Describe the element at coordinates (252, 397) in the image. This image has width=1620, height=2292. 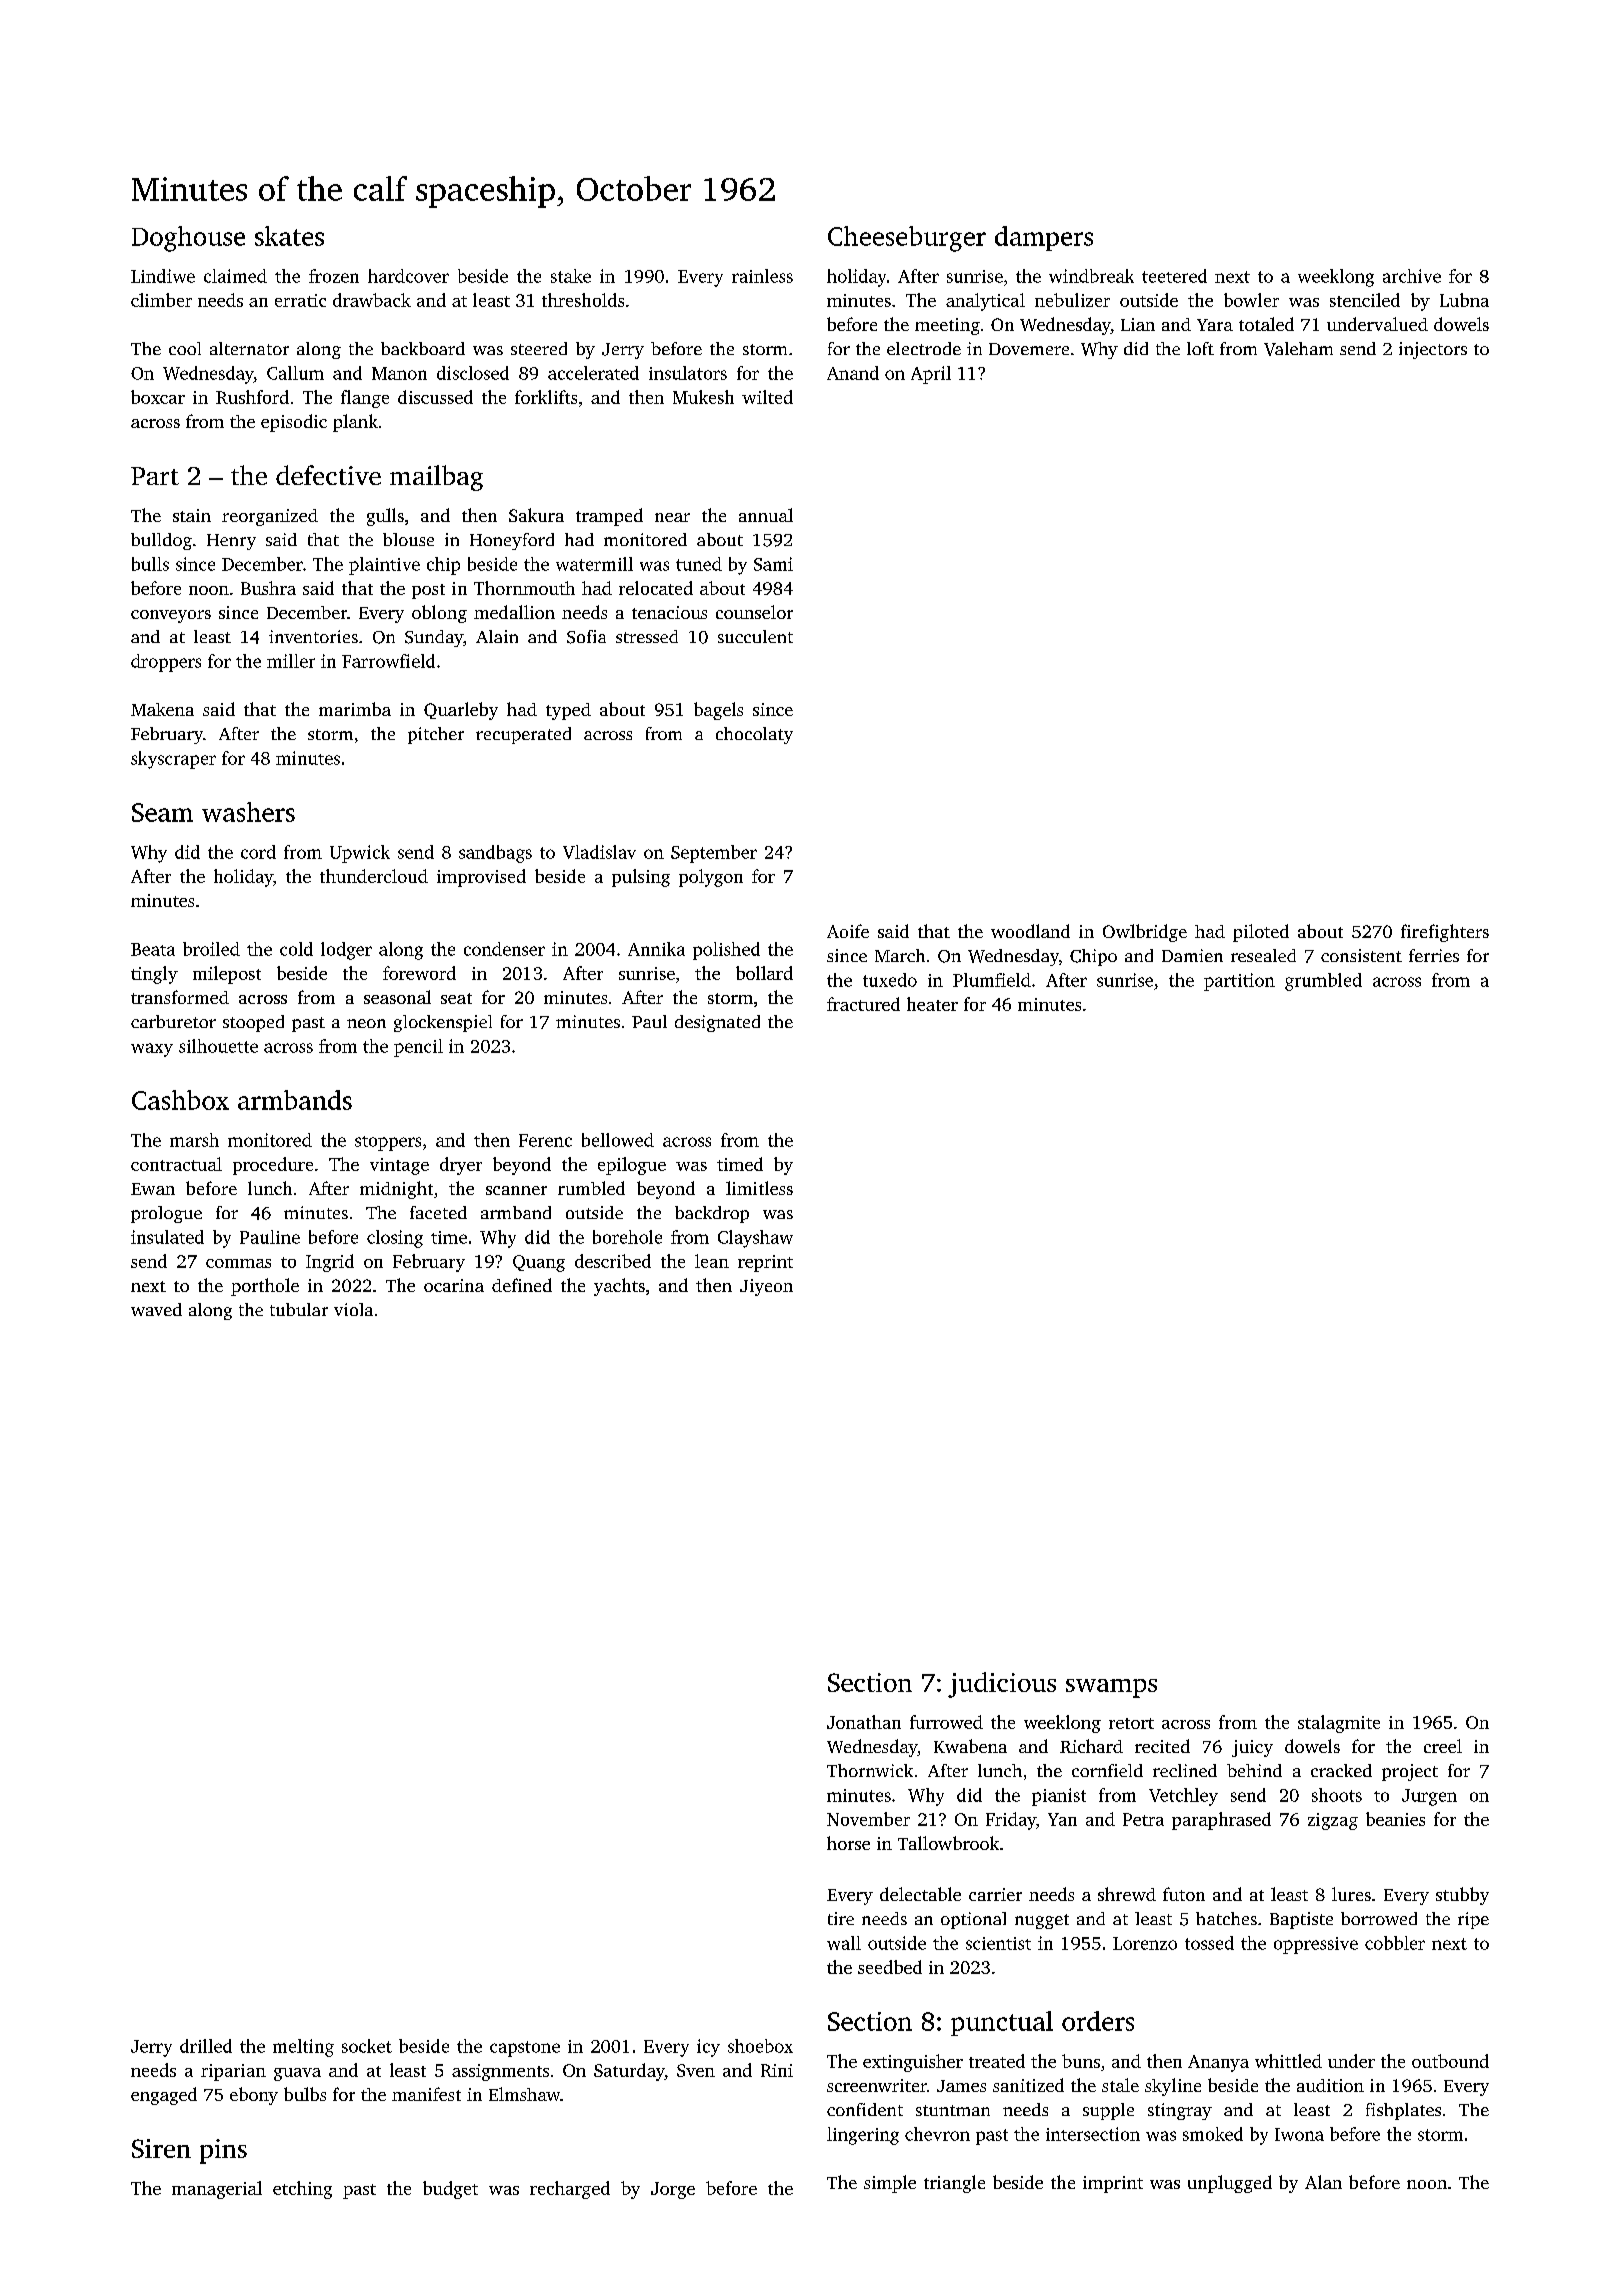
I see `Rushford` at that location.
